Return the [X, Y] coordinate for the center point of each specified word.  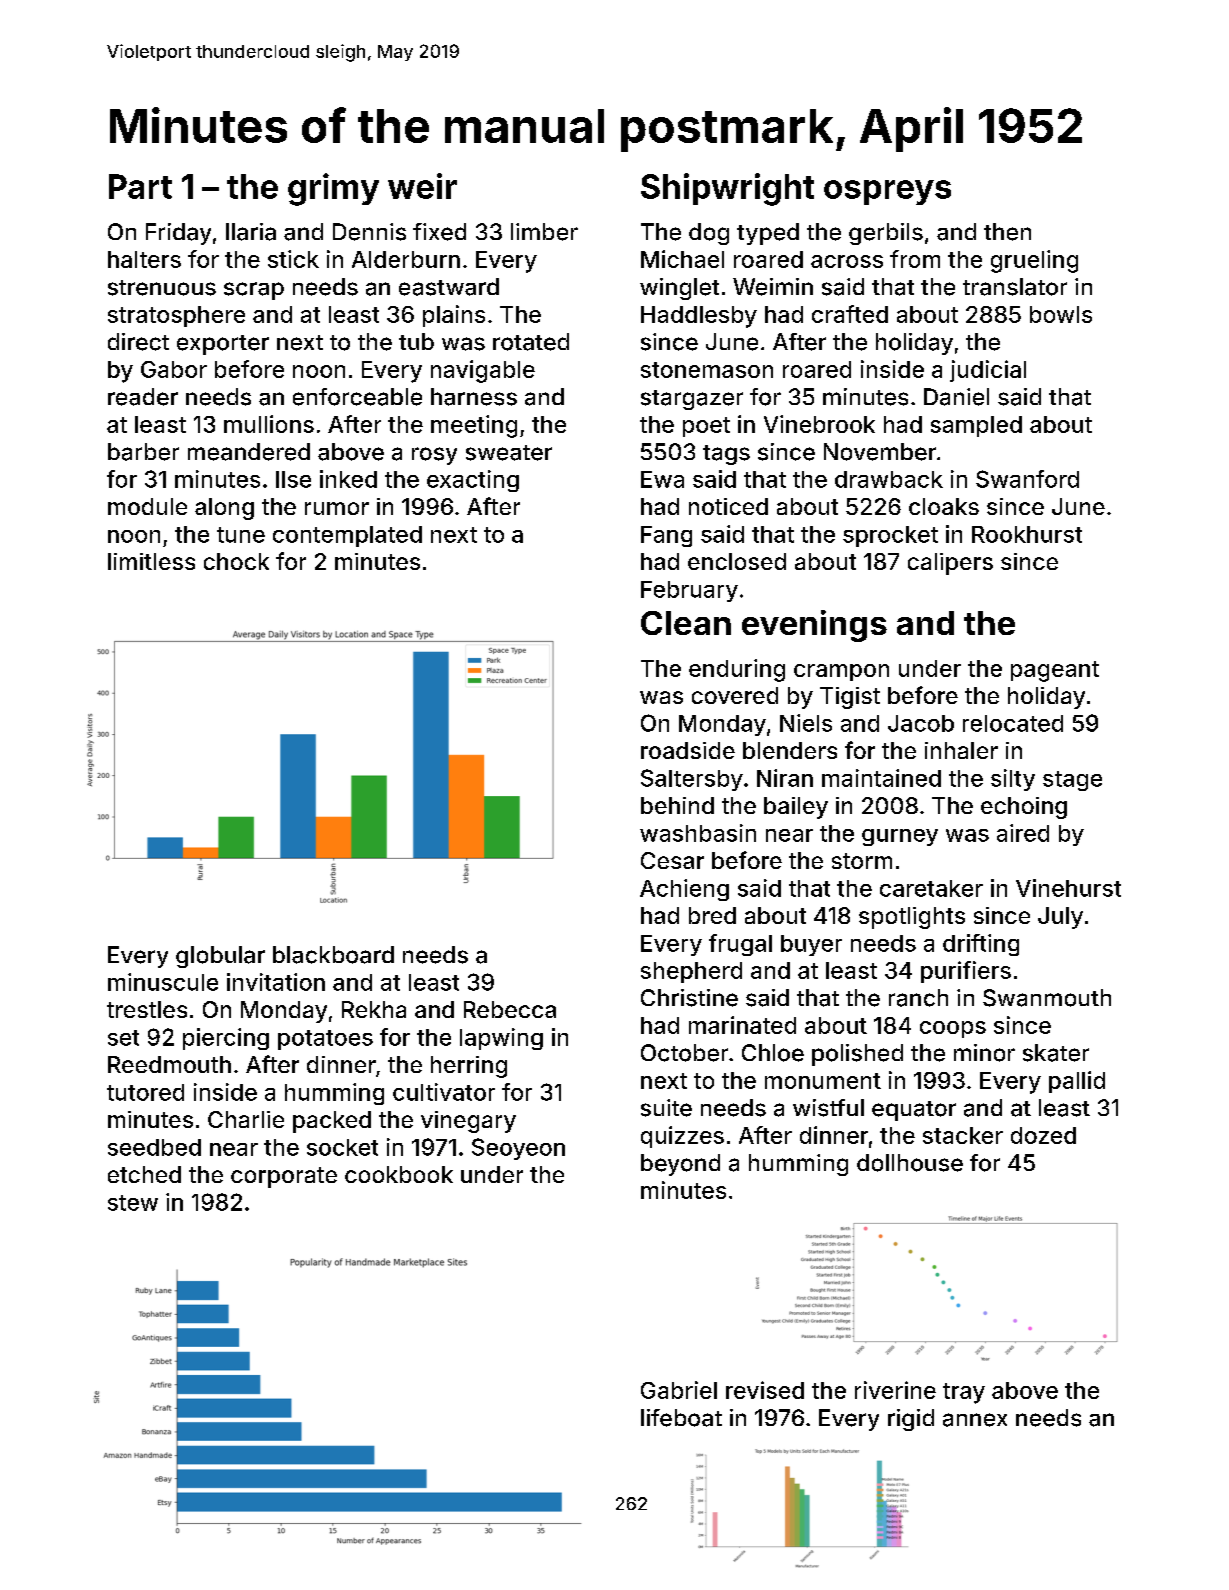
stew [133, 1203]
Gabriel [679, 1390]
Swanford [1027, 479]
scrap [254, 291]
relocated [1013, 723]
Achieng [684, 890]
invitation [276, 982]
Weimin [773, 287]
